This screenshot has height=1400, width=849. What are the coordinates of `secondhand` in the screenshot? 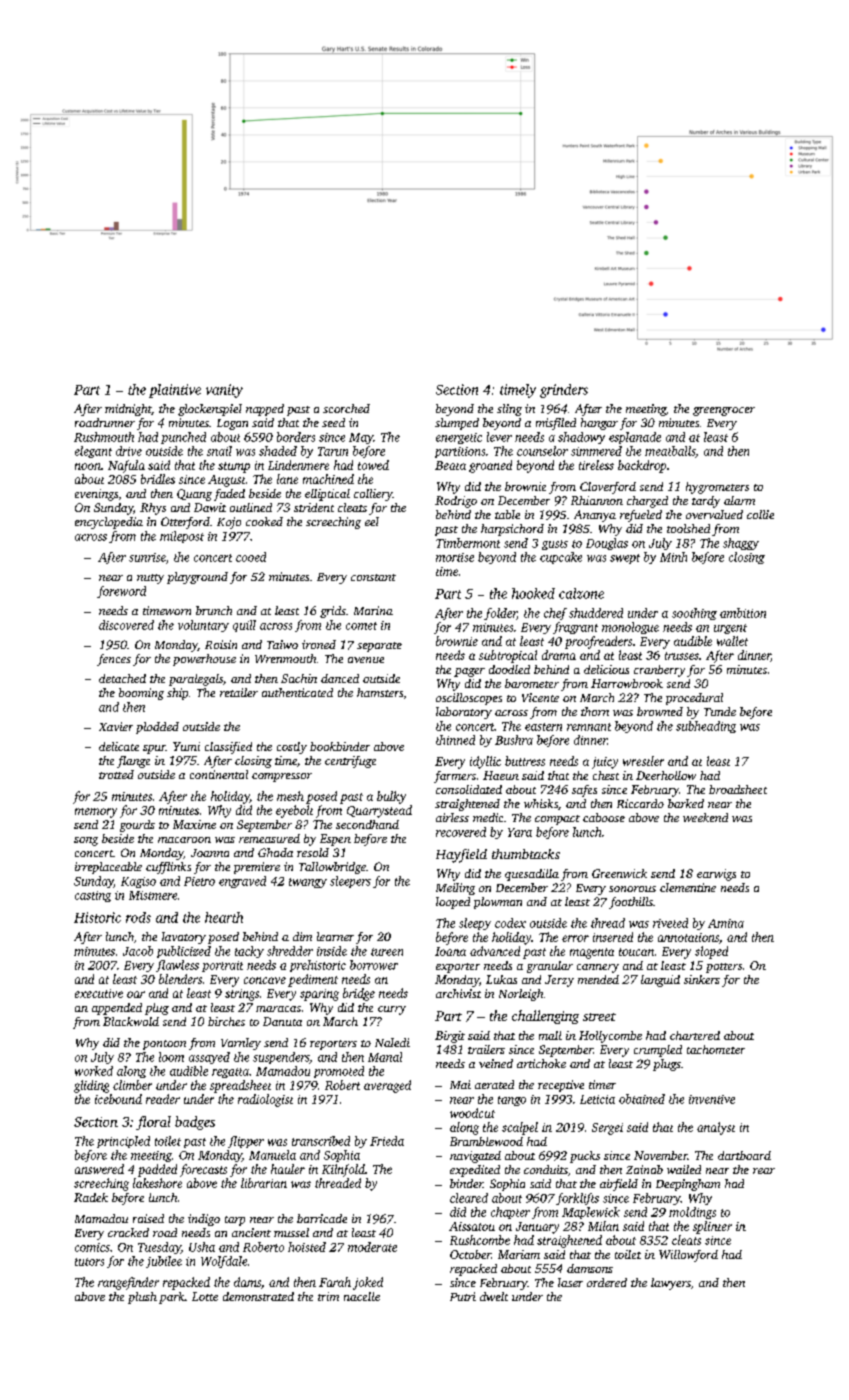 It's located at (367, 824).
